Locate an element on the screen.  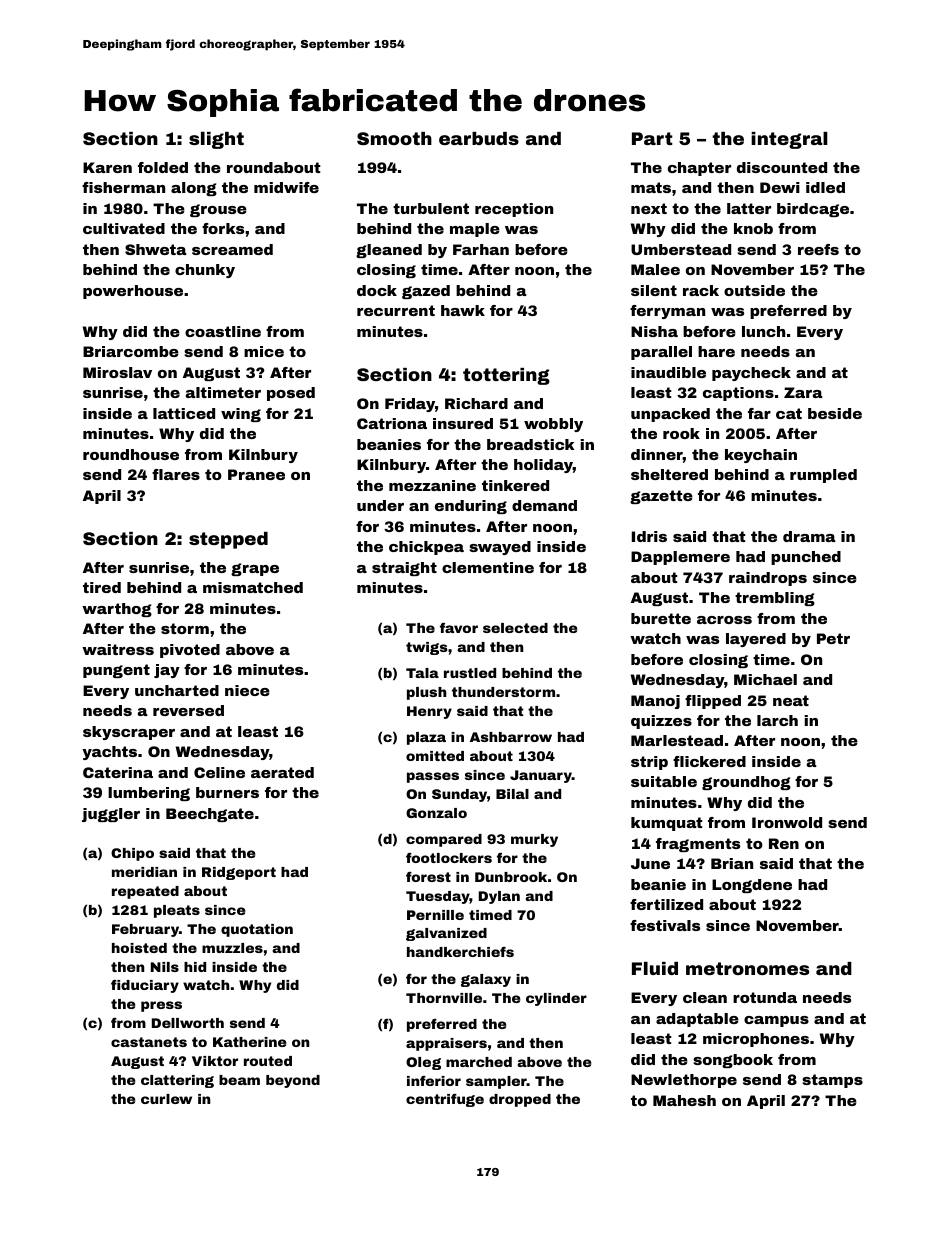
Pranee is located at coordinates (256, 474).
